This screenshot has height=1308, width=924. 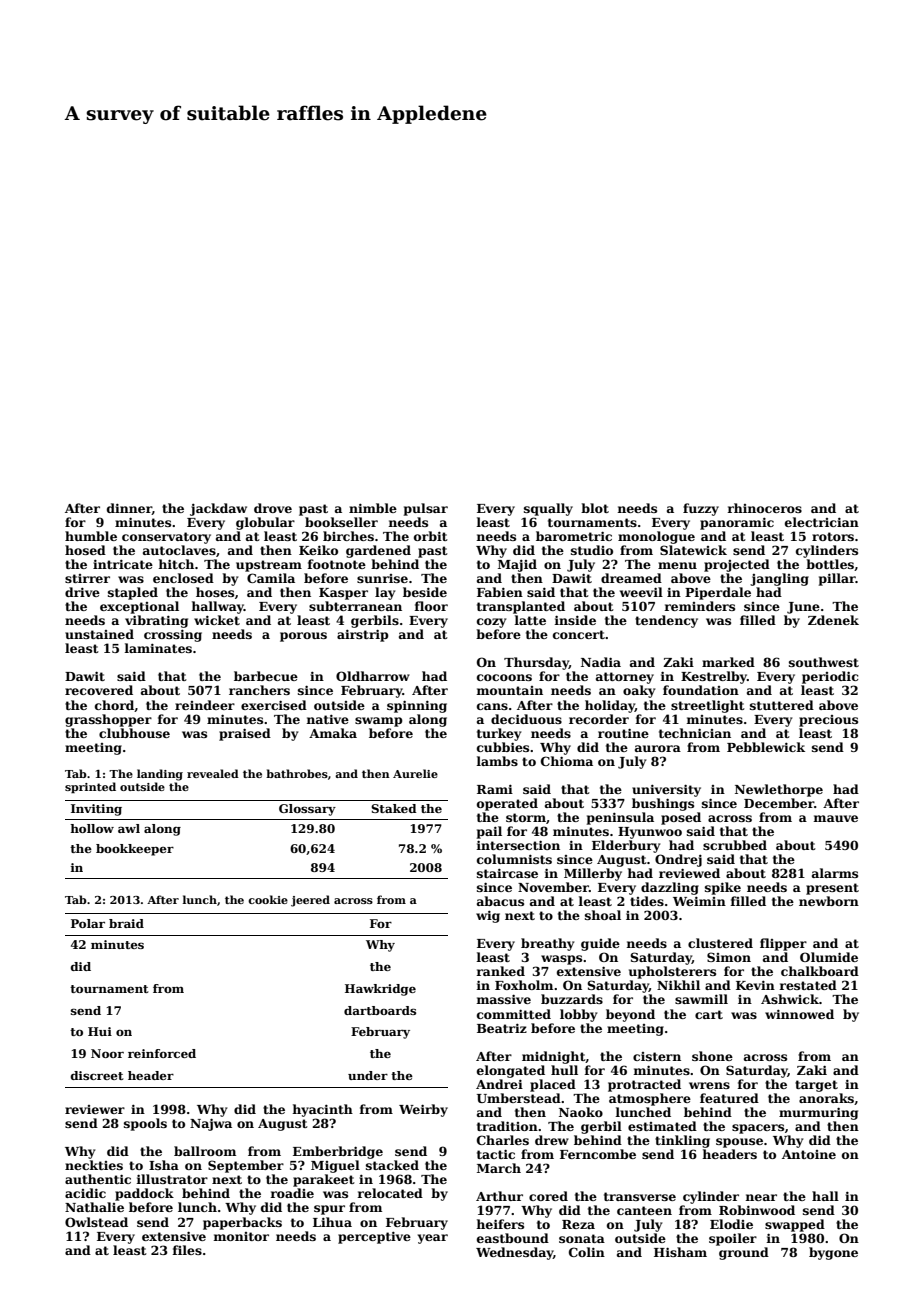 I want to click on Antoine, so click(x=809, y=1154).
